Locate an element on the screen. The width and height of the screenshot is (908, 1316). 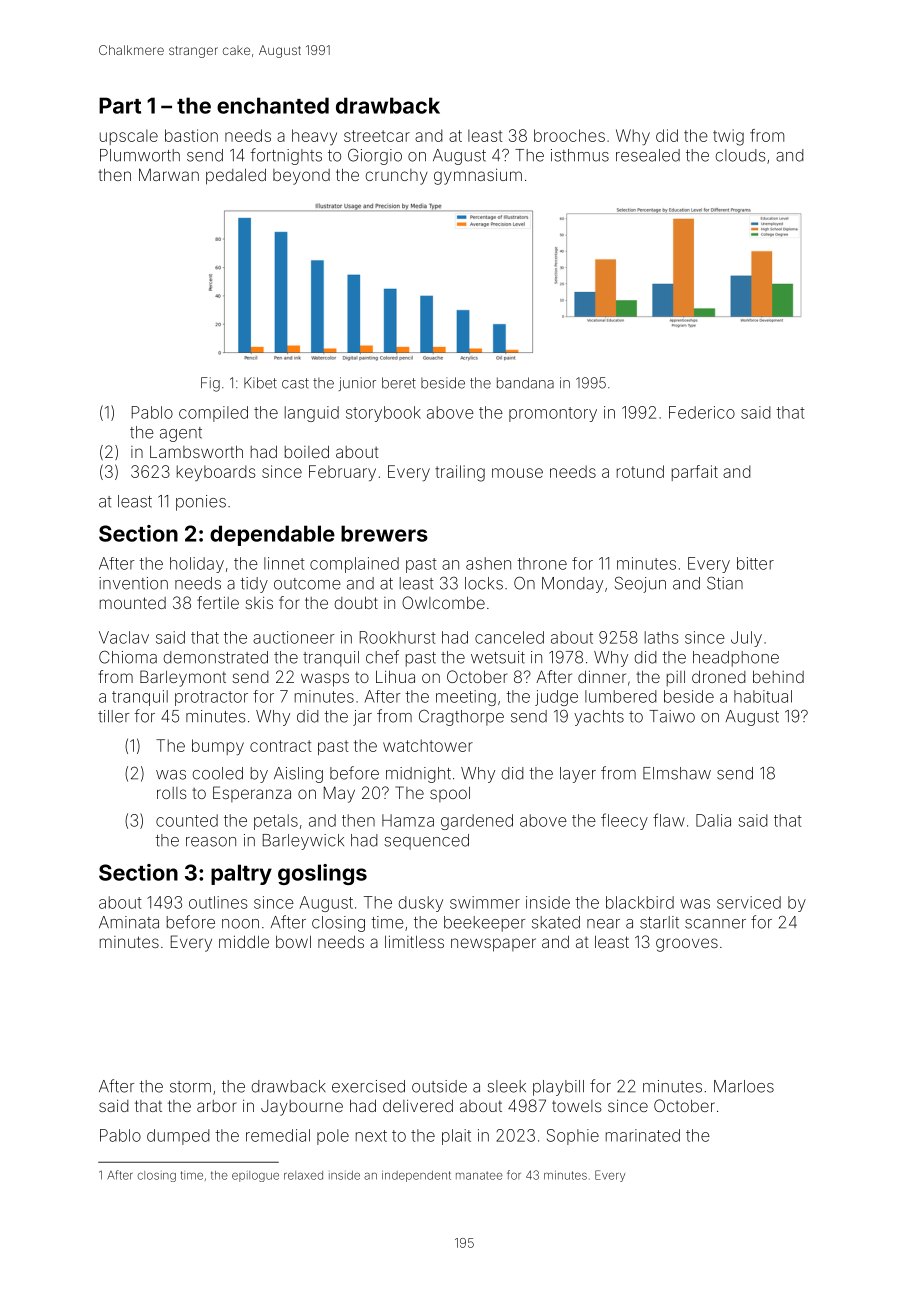
ponies is located at coordinates (201, 503).
